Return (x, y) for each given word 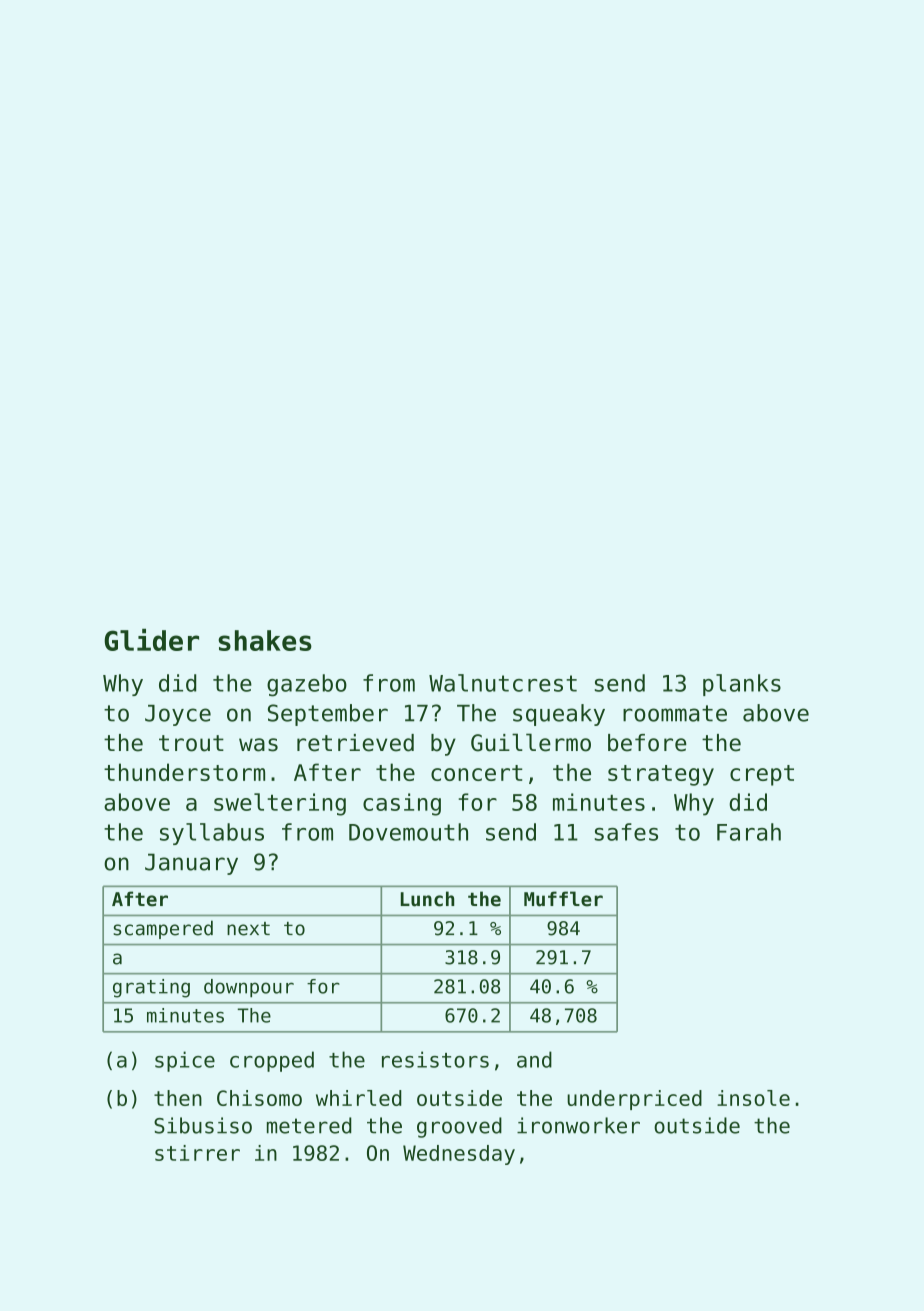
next (248, 929)
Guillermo (531, 742)
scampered (163, 929)
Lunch (427, 899)
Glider (151, 640)
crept (762, 775)
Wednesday (459, 1155)
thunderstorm (184, 772)
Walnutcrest (503, 683)
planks (742, 685)
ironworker (578, 1125)
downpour (249, 988)
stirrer (197, 1153)
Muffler (563, 899)
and (534, 1059)
